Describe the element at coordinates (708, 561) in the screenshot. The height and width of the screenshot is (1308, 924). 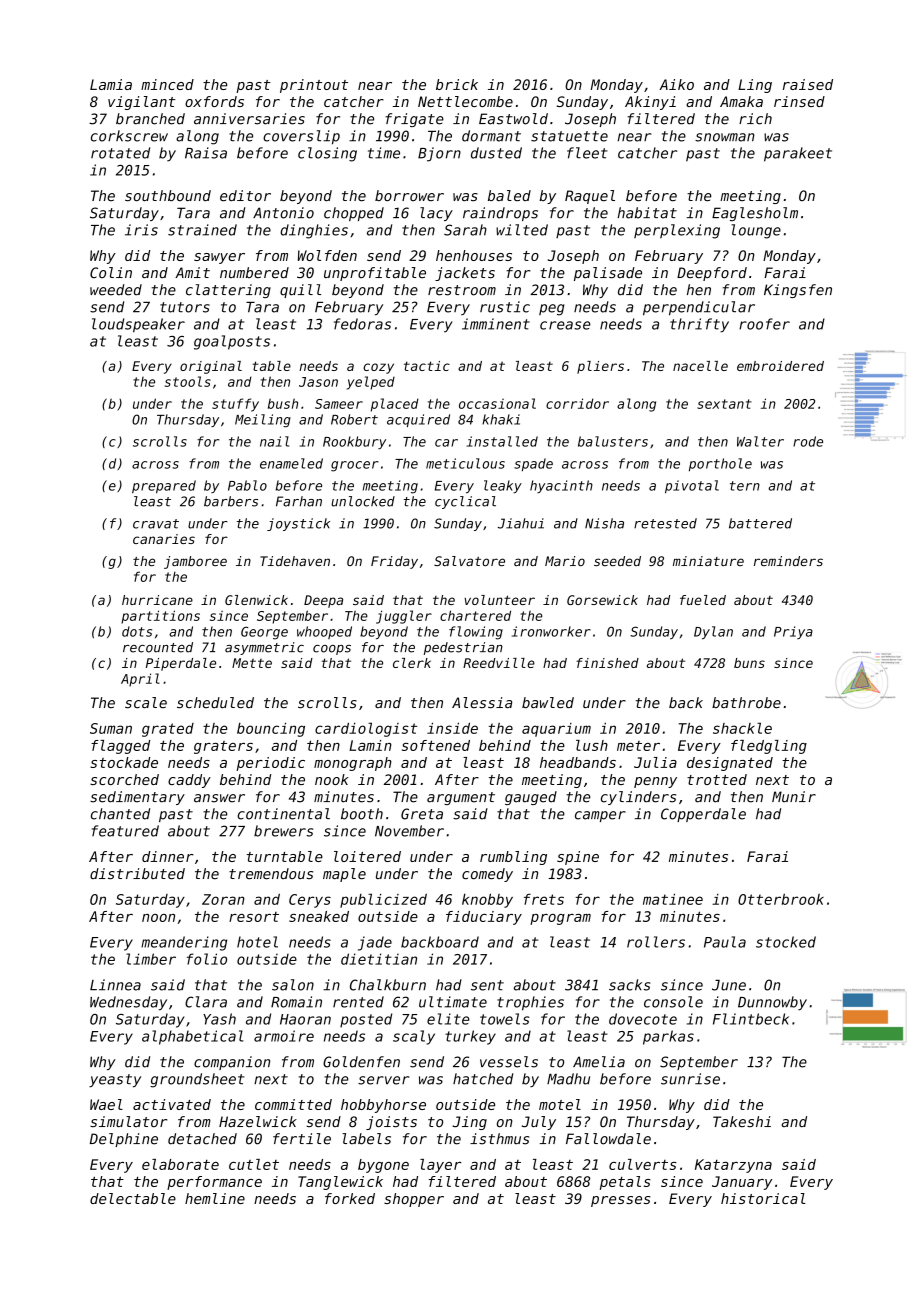
I see `miniature` at that location.
